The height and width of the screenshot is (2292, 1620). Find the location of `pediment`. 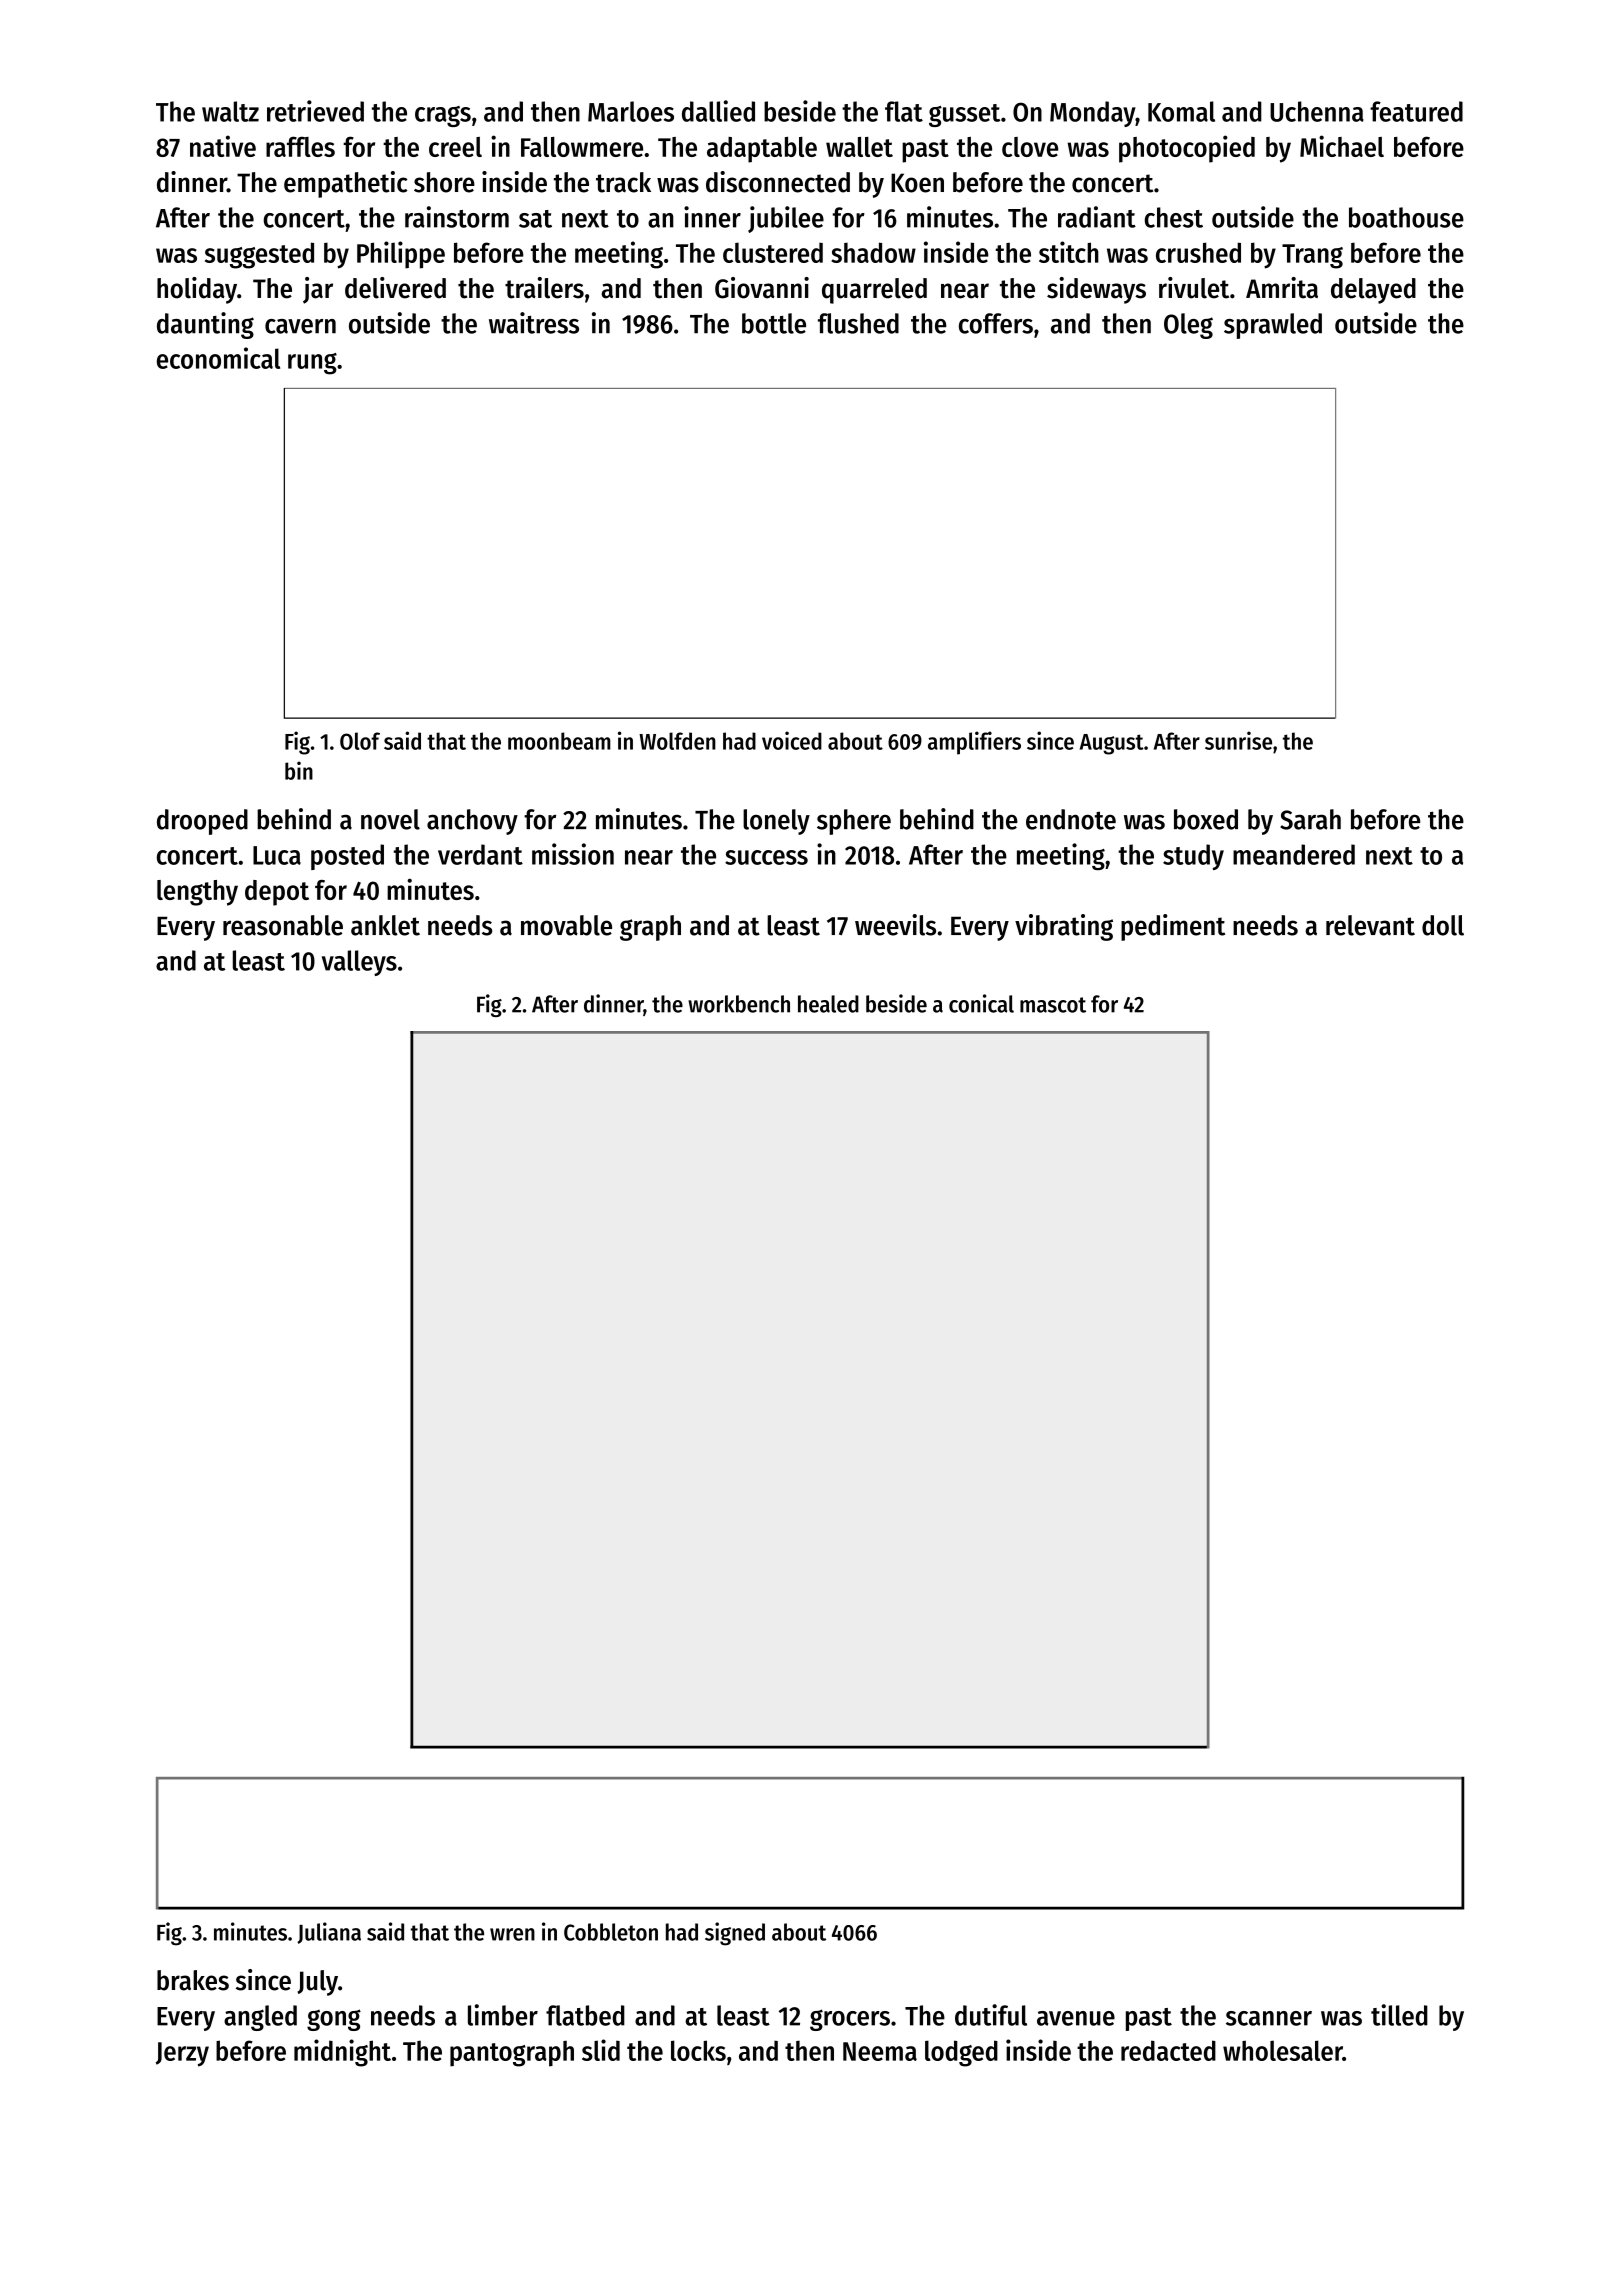

pediment is located at coordinates (1173, 927).
